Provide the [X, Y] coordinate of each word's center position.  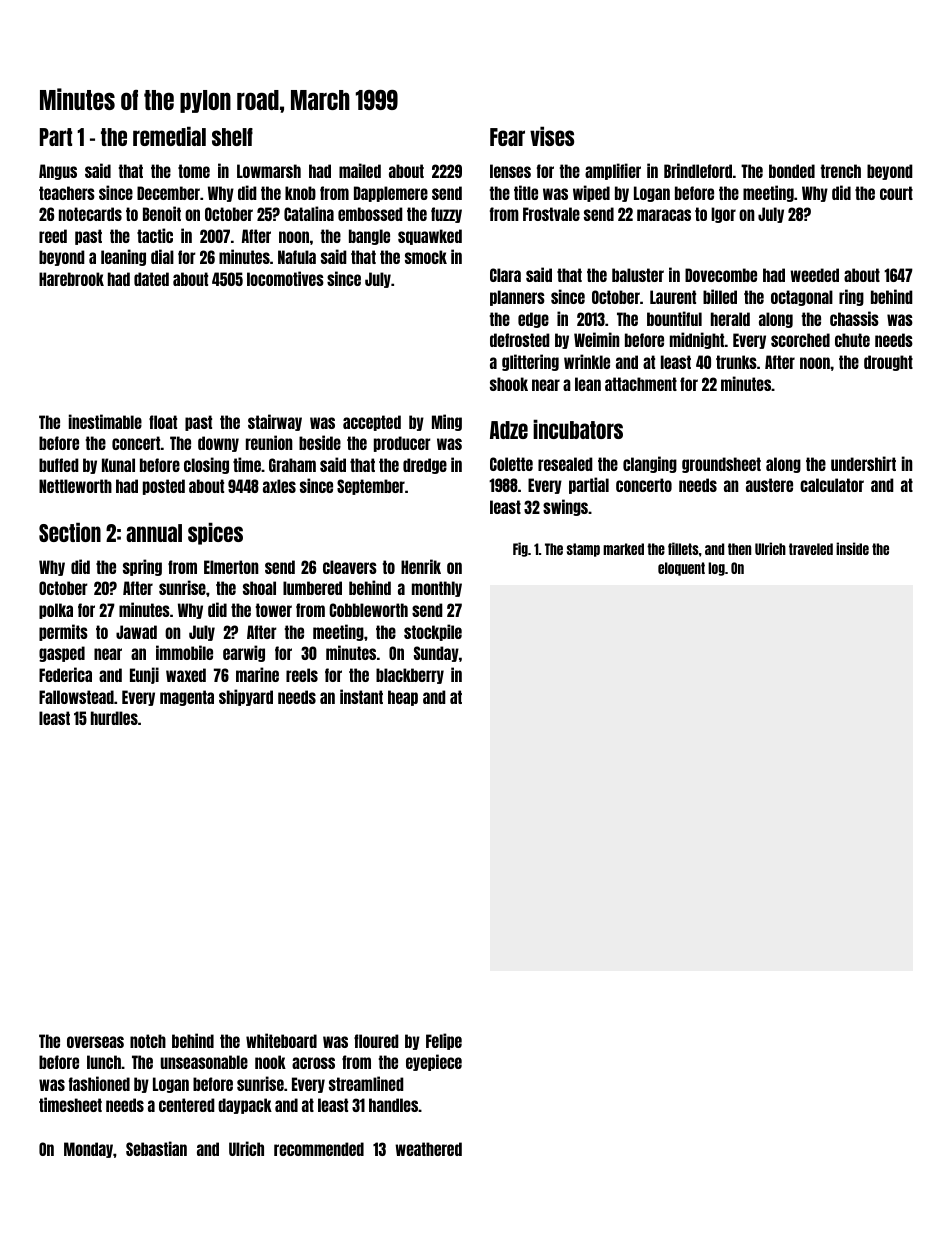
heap [403, 698]
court [896, 193]
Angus [58, 172]
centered [187, 1105]
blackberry [410, 676]
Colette [511, 464]
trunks [736, 362]
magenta [187, 698]
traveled [811, 549]
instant [361, 696]
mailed [360, 170]
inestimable [105, 421]
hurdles [114, 718]
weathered [428, 1149]
